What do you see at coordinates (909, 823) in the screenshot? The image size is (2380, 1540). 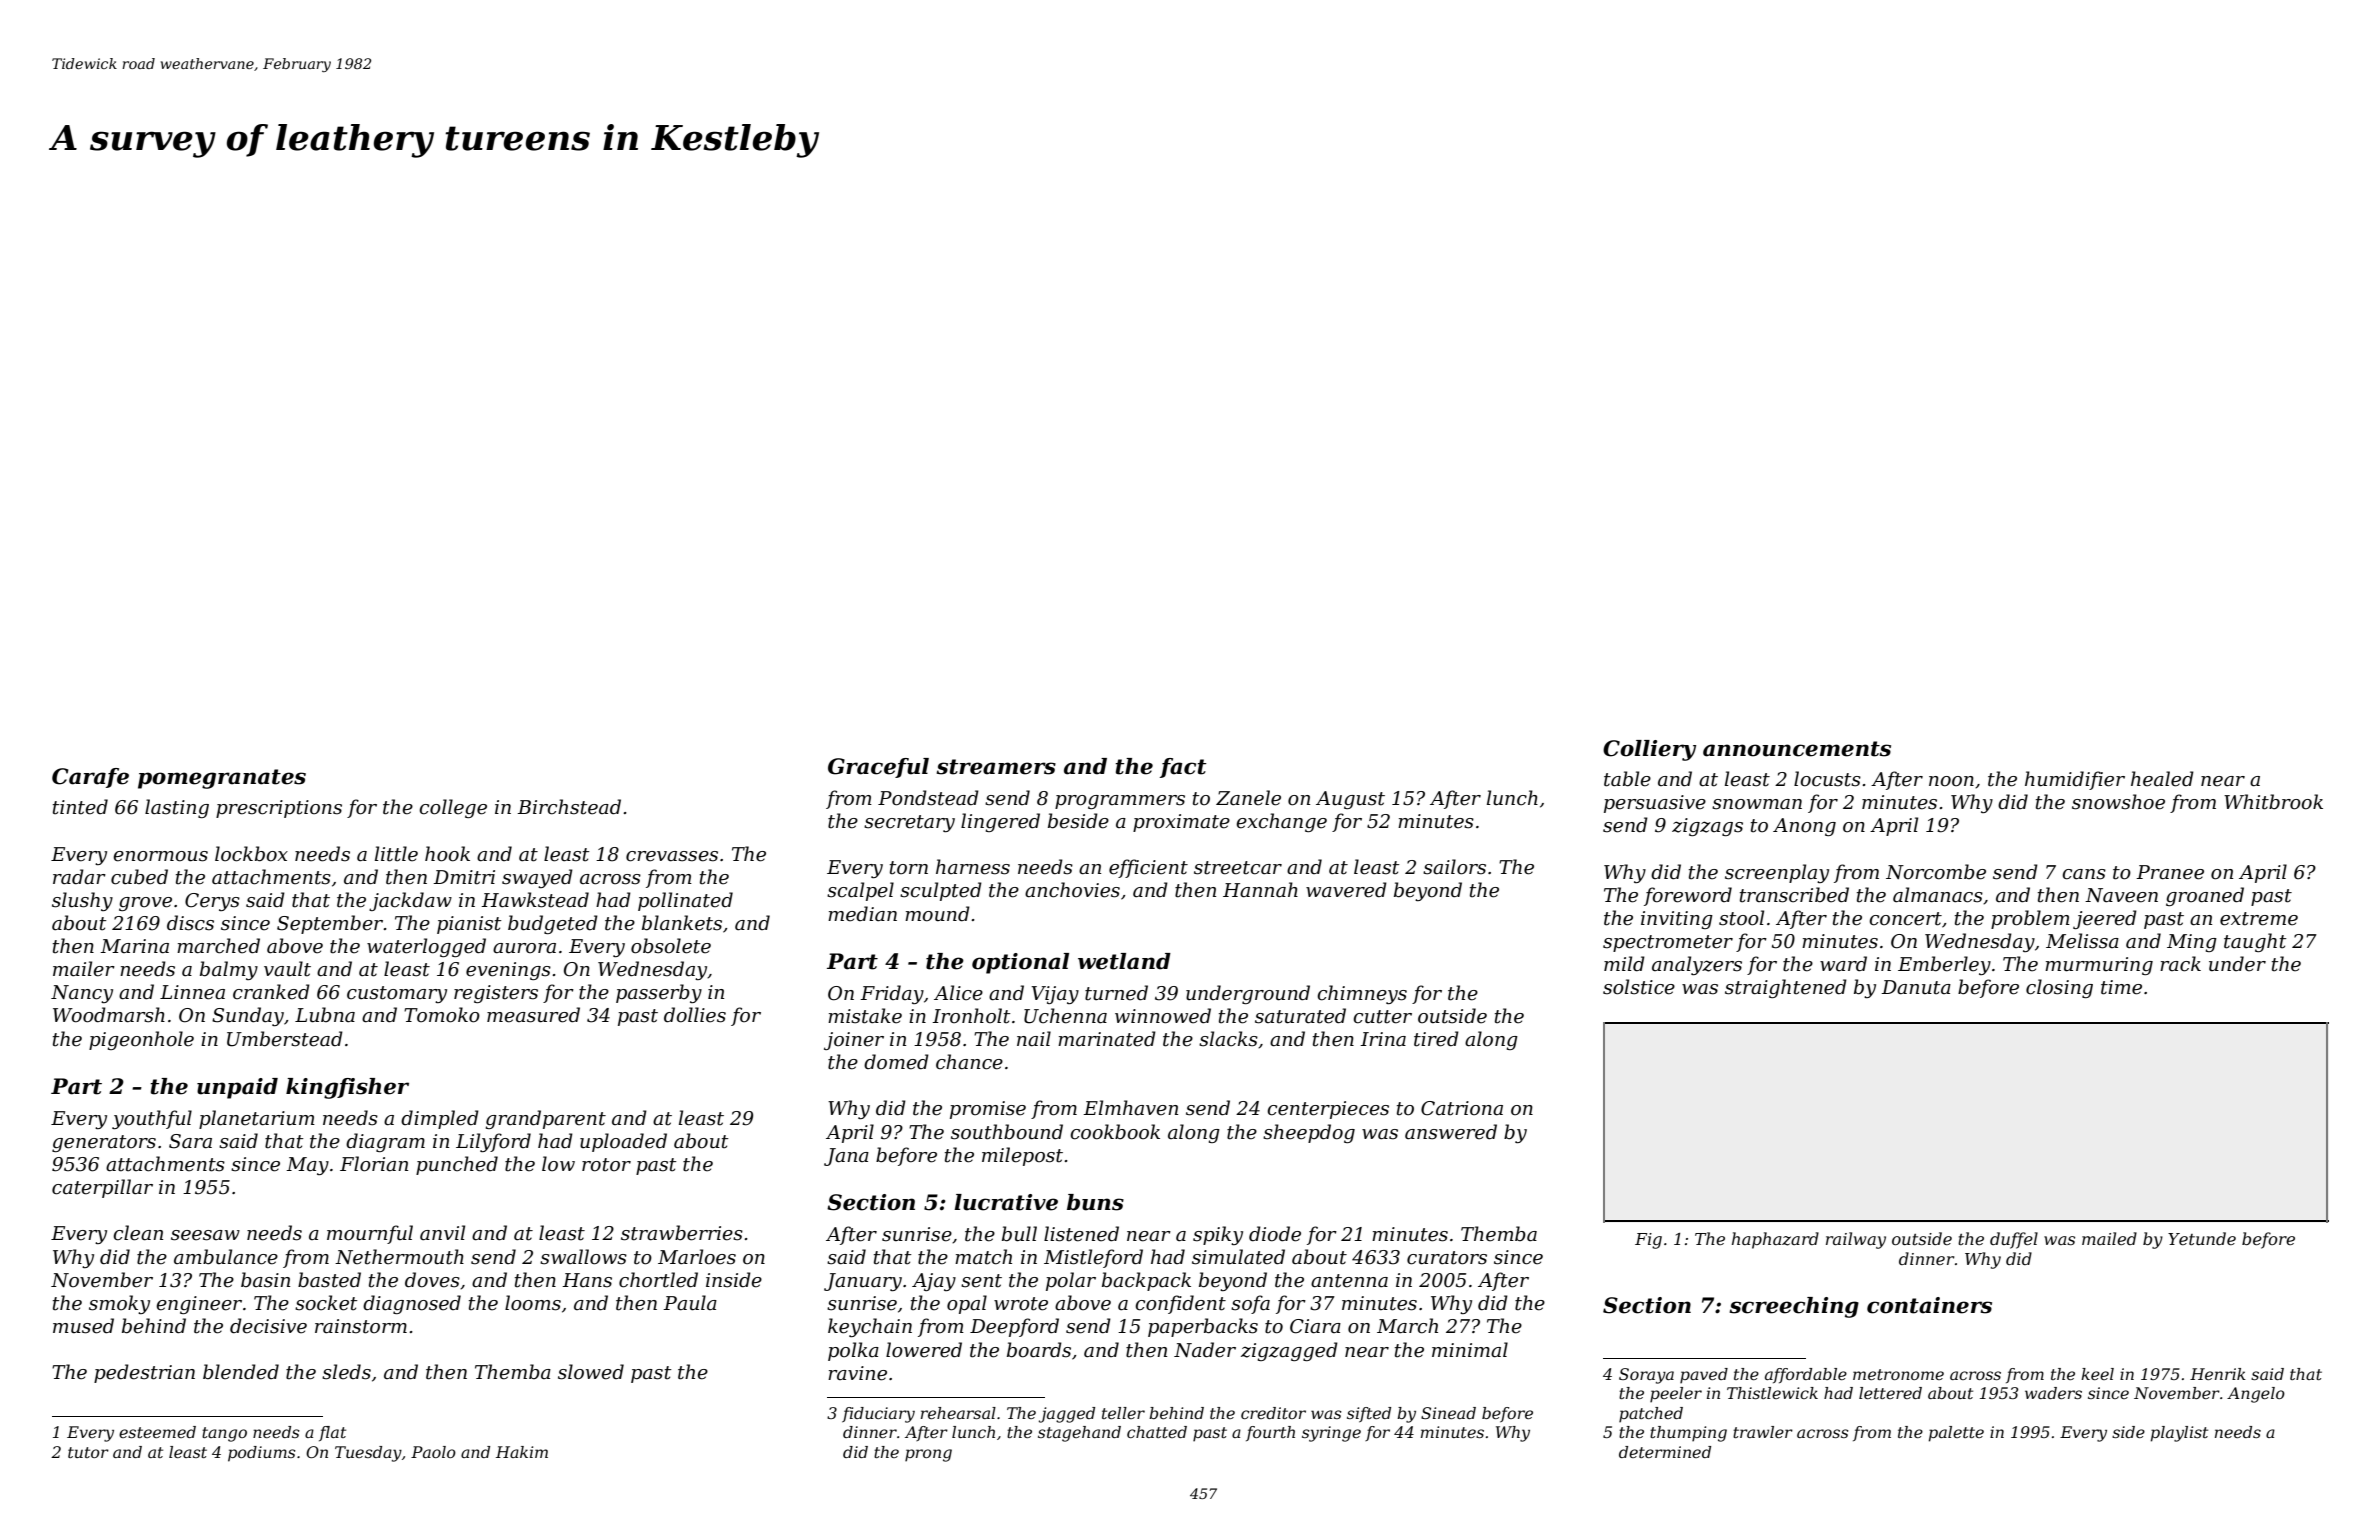 I see `secretary` at bounding box center [909, 823].
